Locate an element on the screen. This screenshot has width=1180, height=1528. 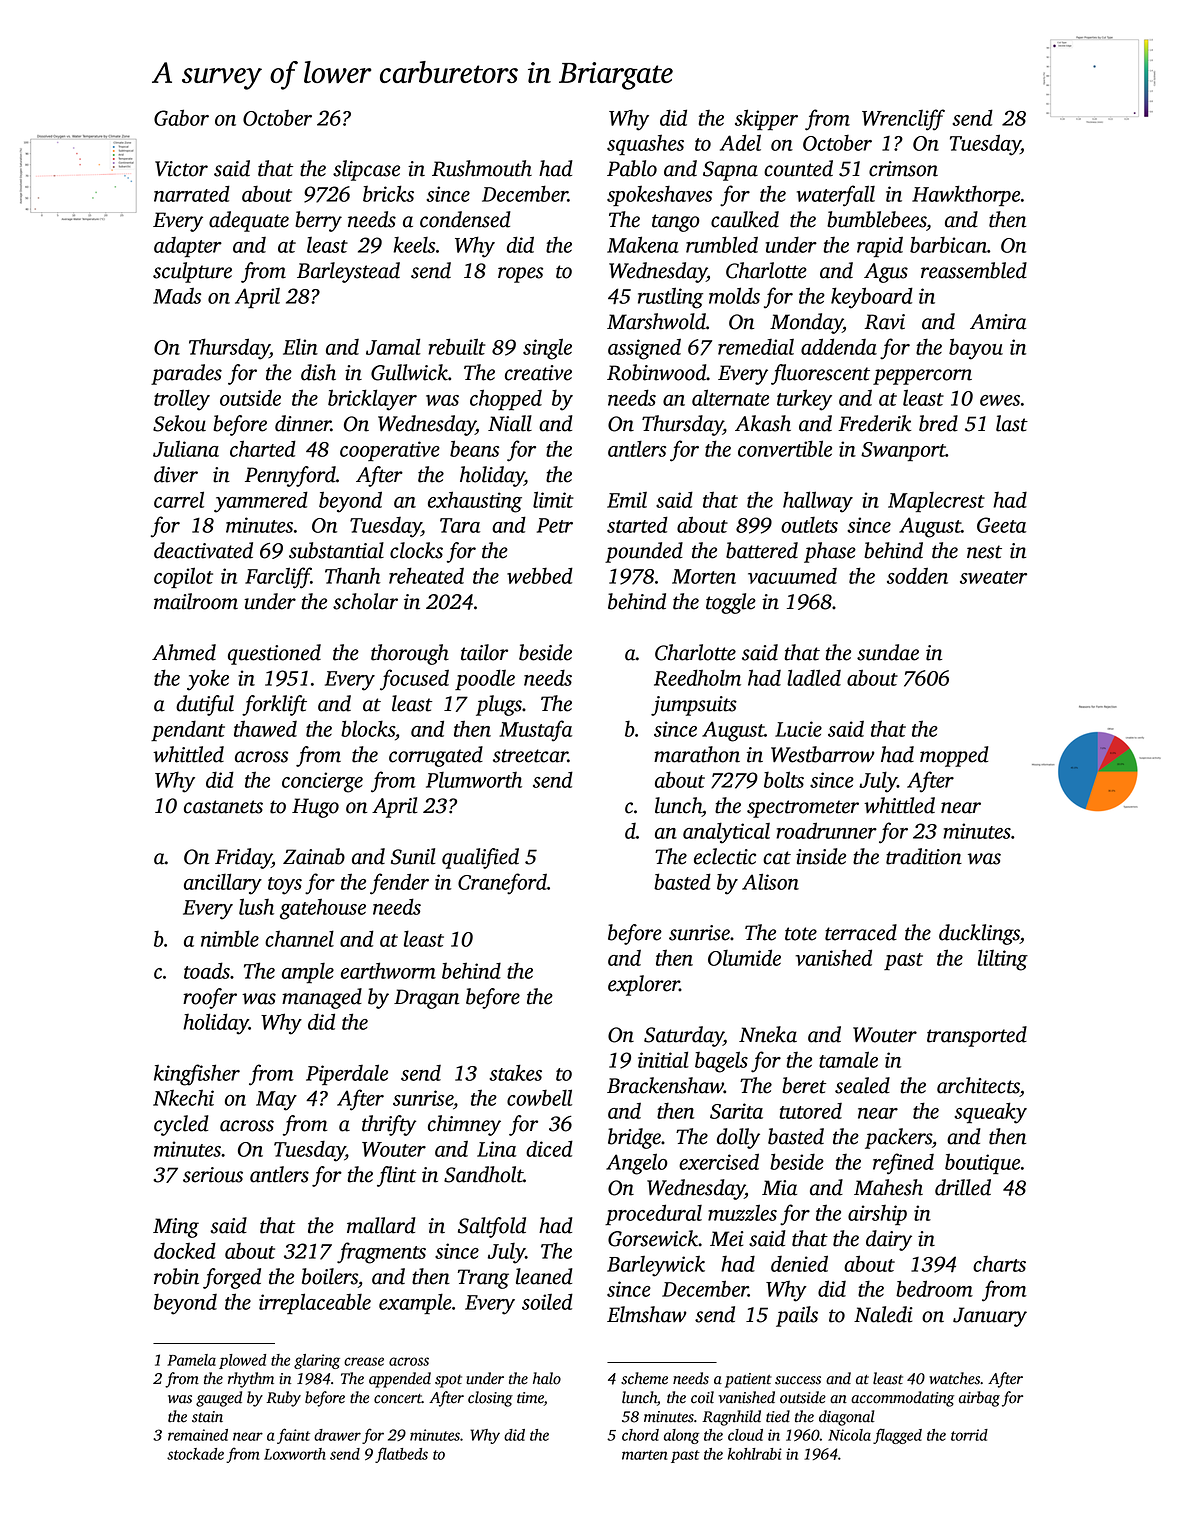
marathon is located at coordinates (697, 754).
